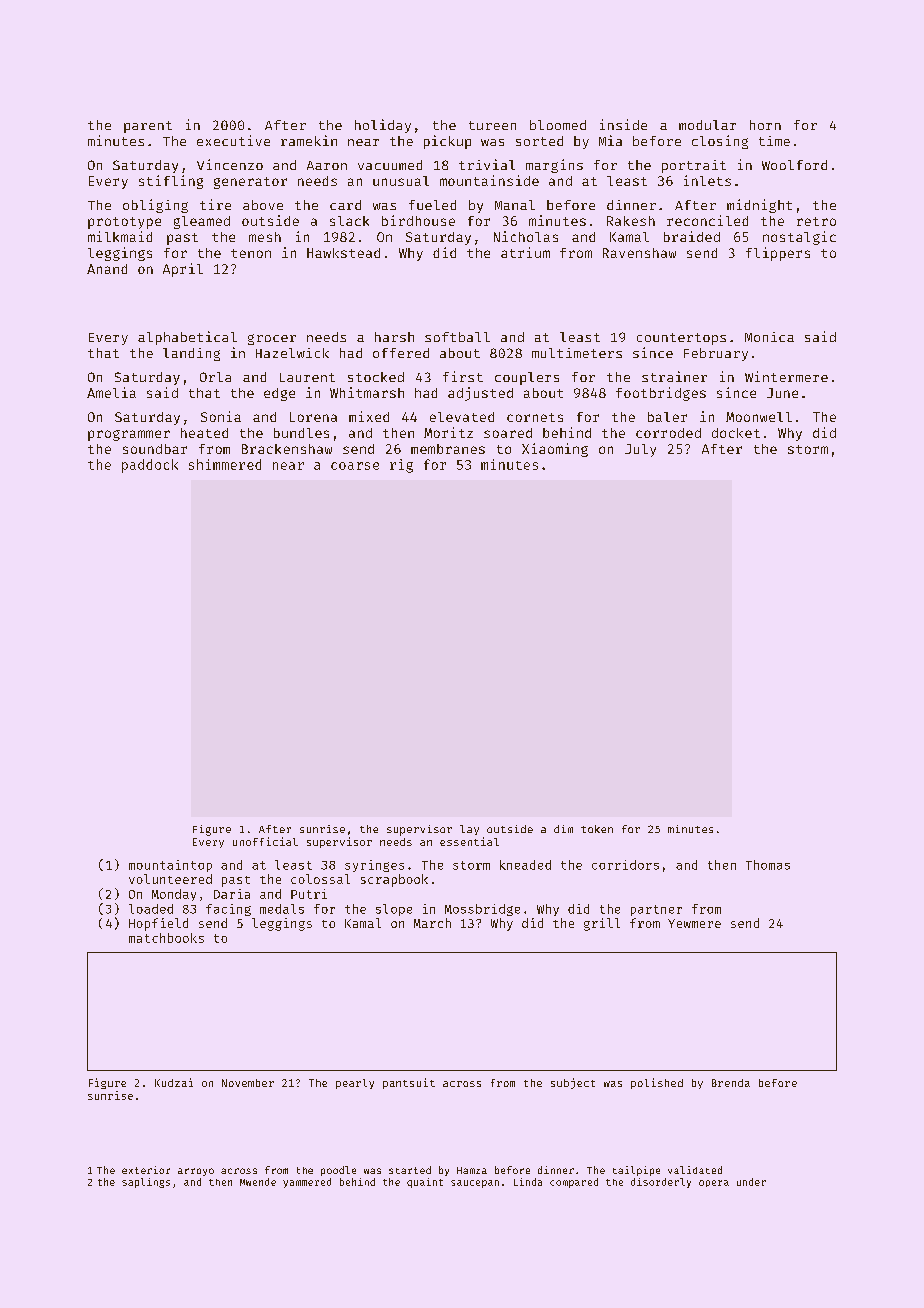 This screenshot has height=1308, width=924. I want to click on parent, so click(148, 127).
